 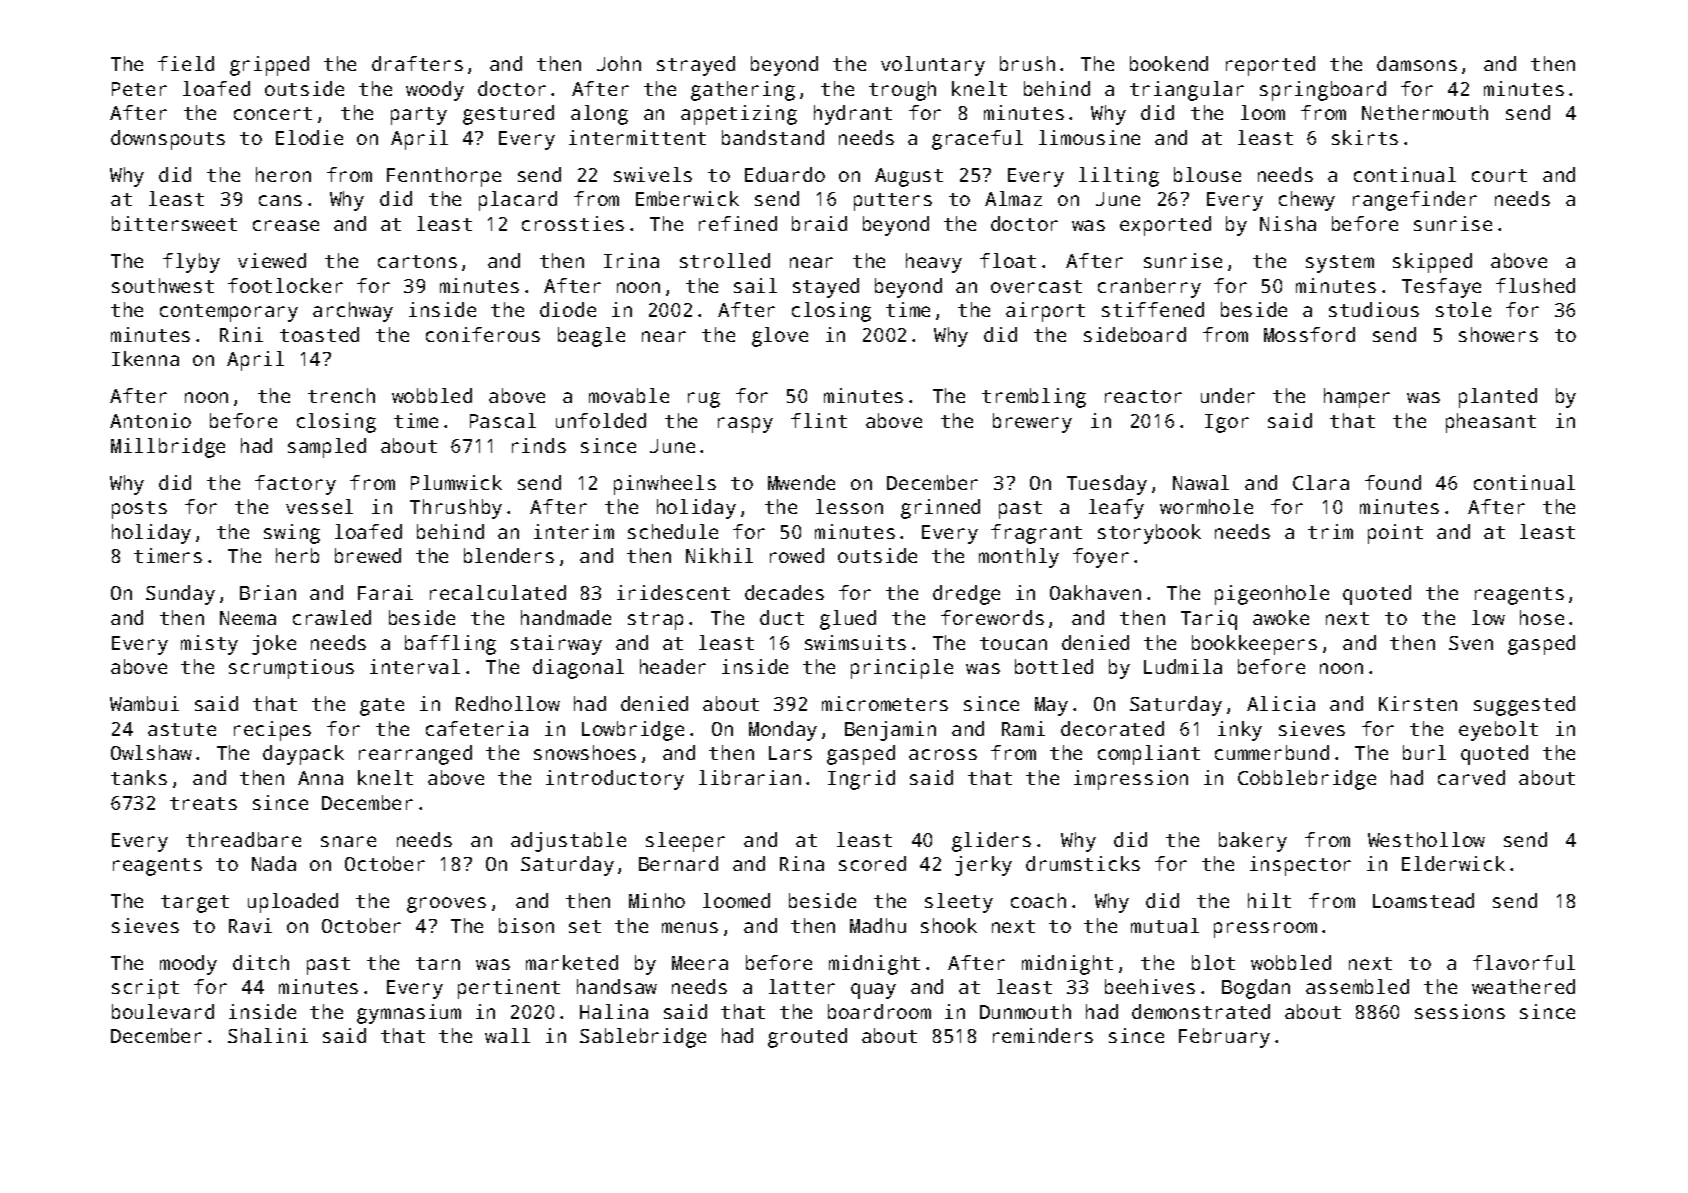 I want to click on gate, so click(x=382, y=707).
